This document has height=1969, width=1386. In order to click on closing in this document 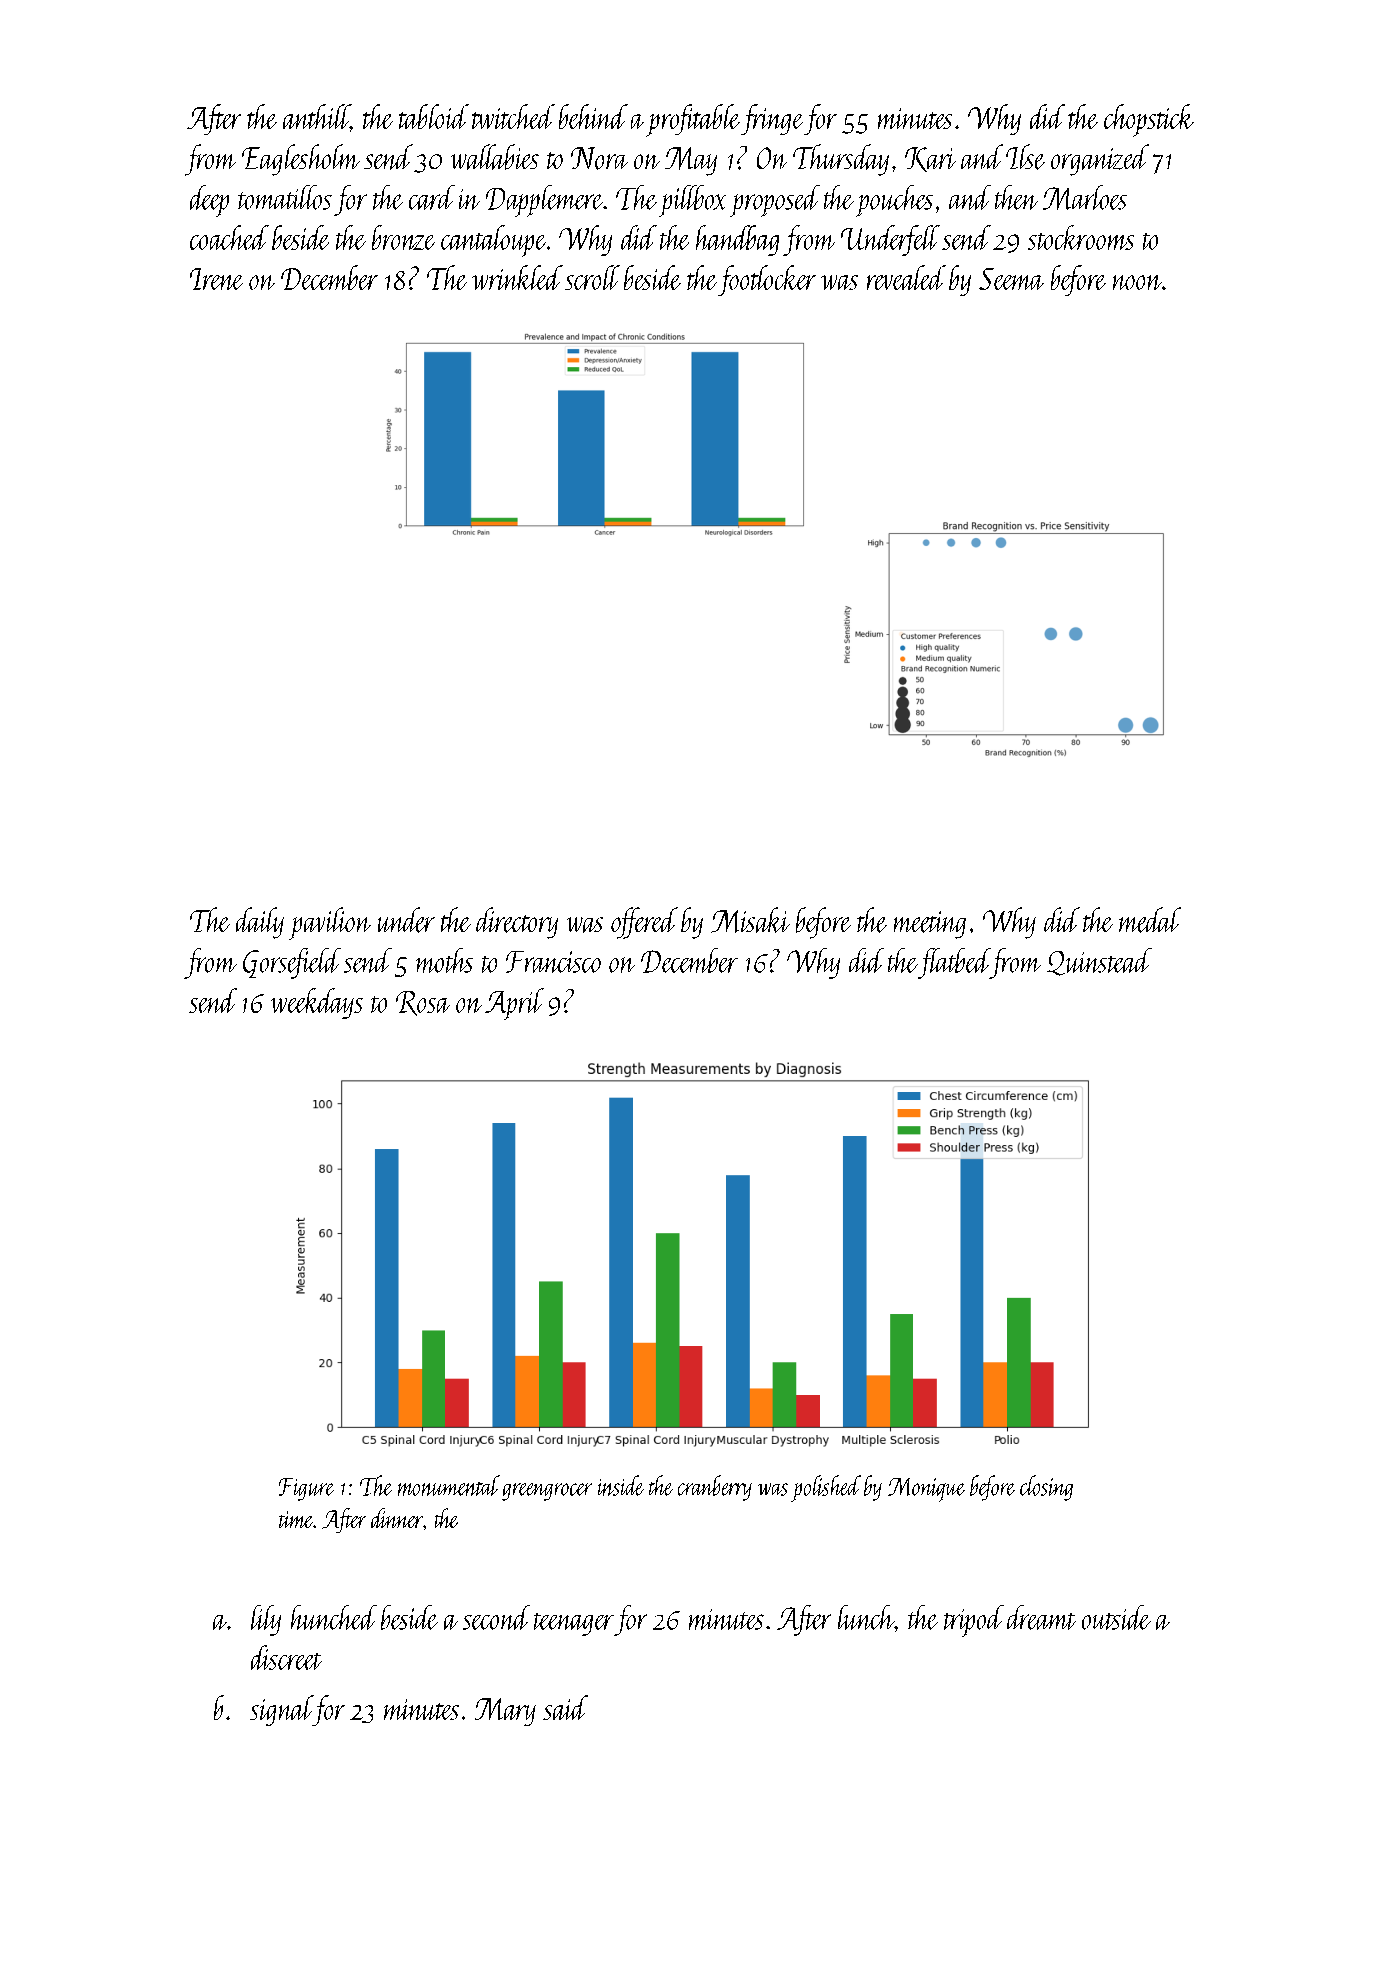, I will do `click(1046, 1488)`.
